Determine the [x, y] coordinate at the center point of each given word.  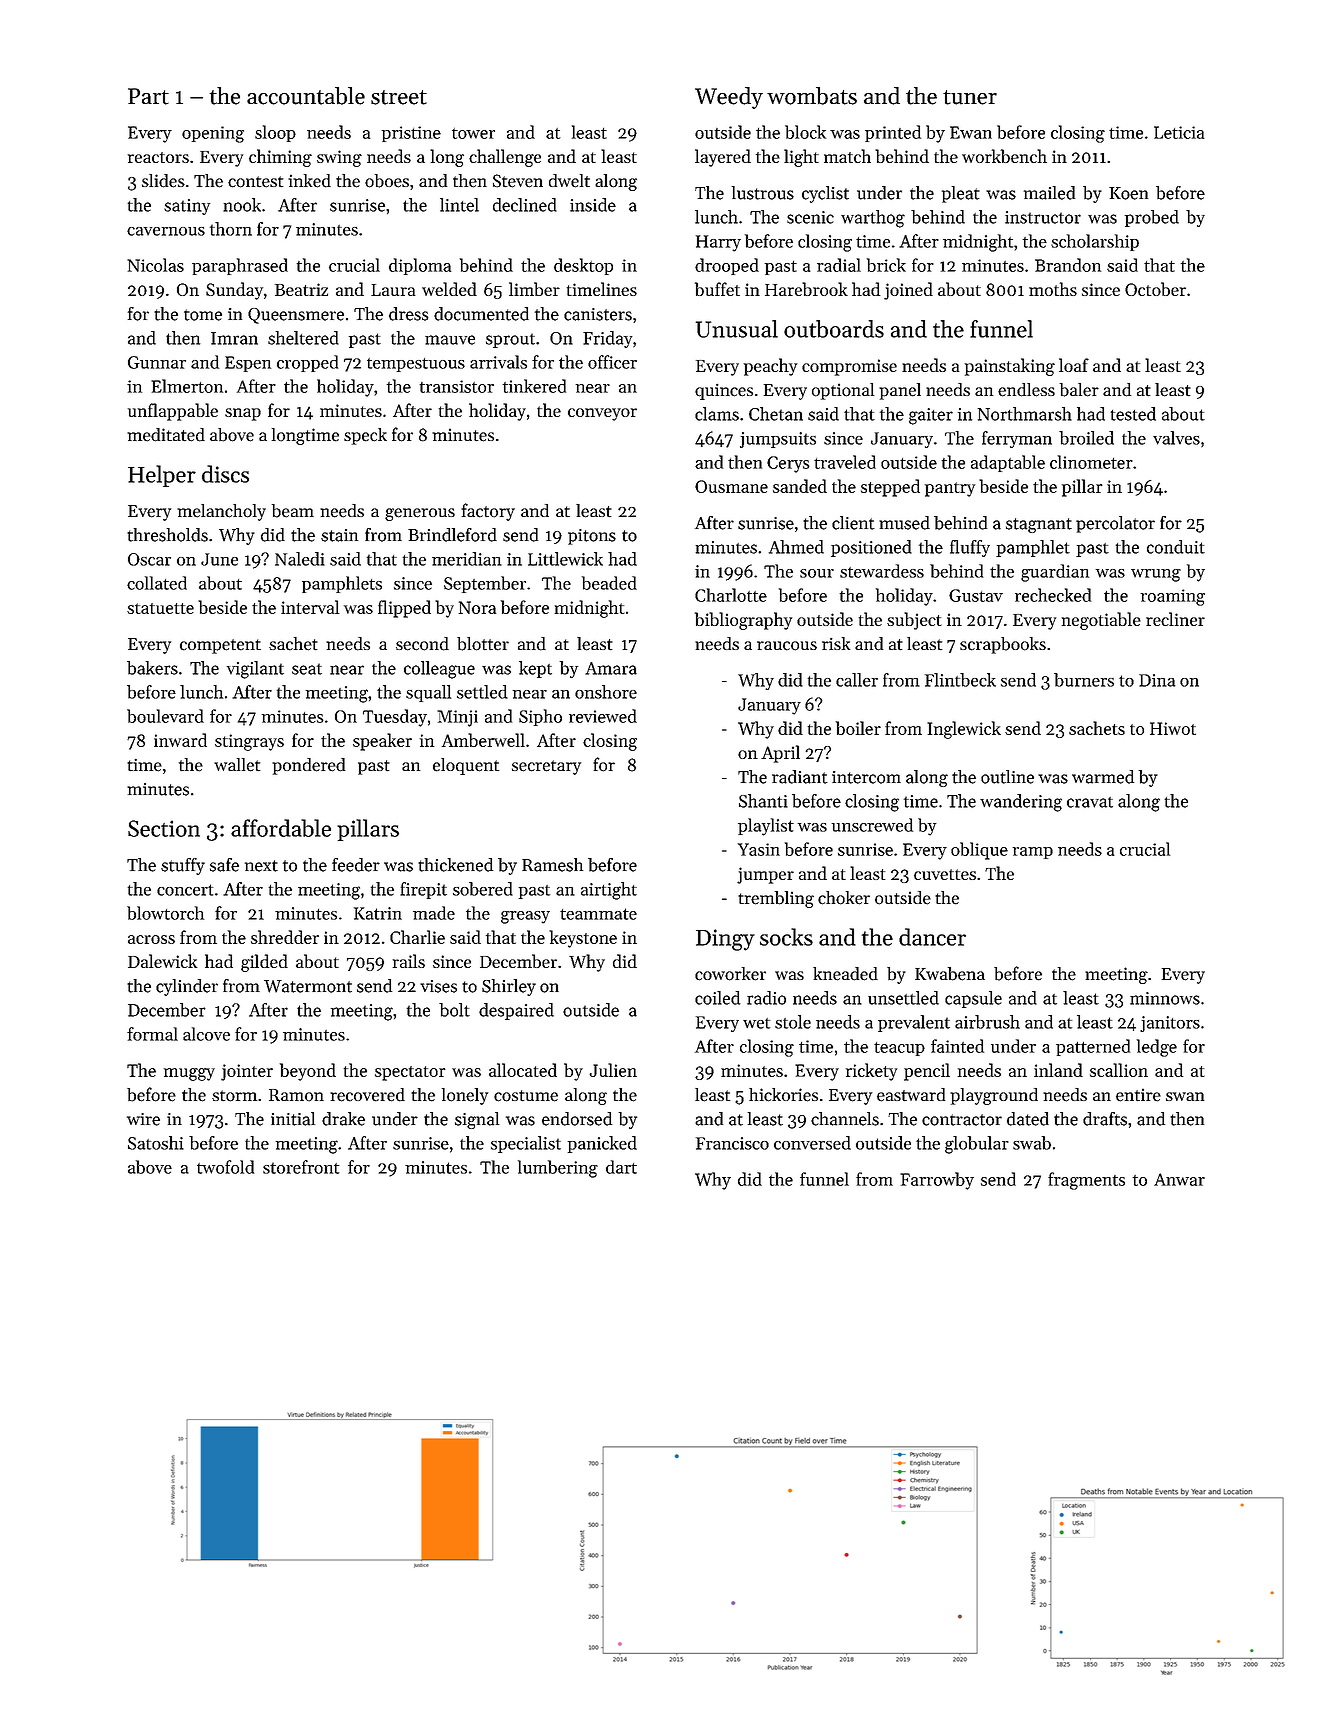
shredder [285, 937]
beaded [609, 583]
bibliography [743, 621]
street [399, 97]
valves [1176, 438]
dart [621, 1167]
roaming [1173, 597]
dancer [932, 937]
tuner [970, 97]
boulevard [165, 716]
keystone [583, 939]
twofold [225, 1167]
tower [473, 133]
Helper [162, 476]
